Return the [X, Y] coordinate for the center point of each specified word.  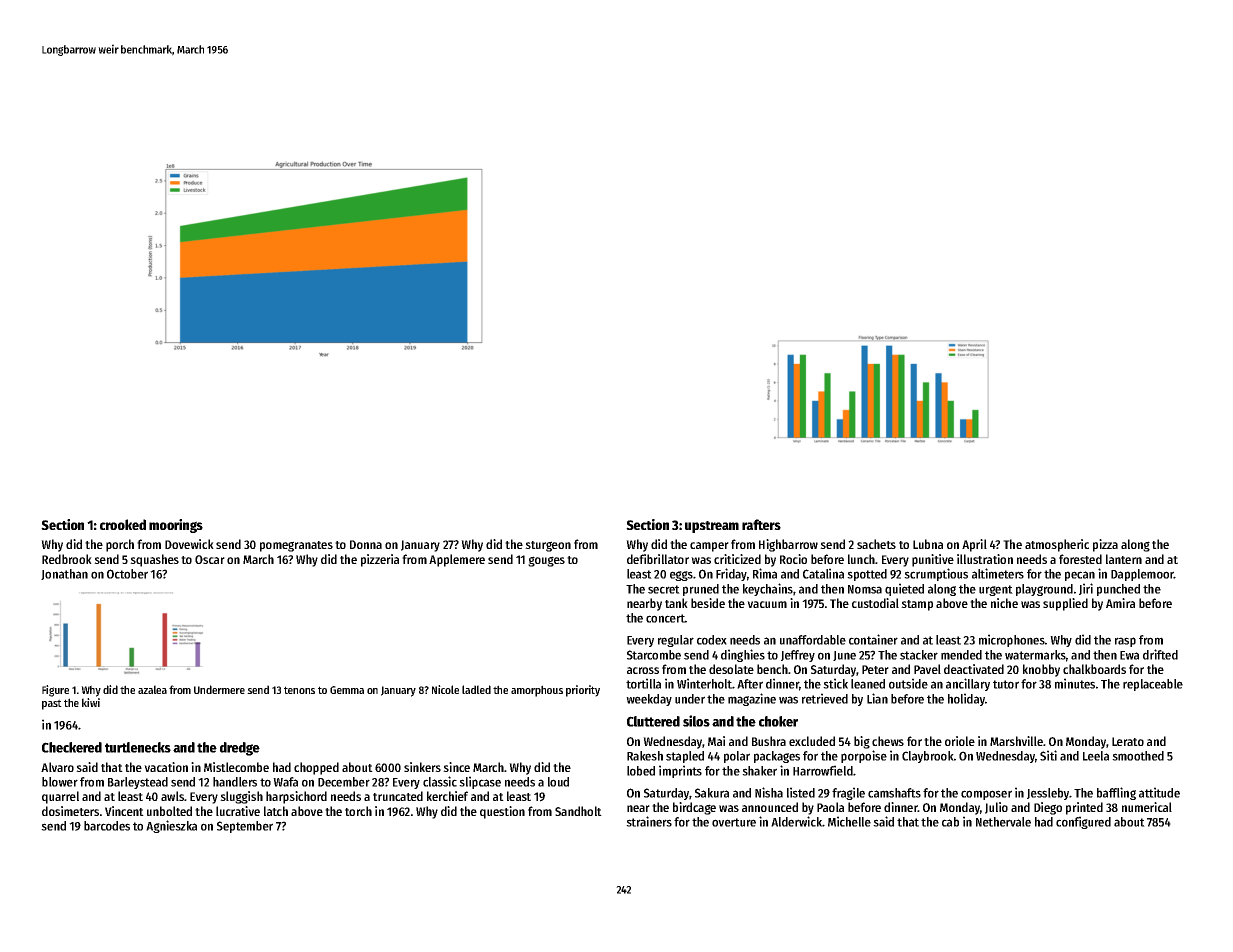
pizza [1105, 545]
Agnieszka [171, 826]
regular [676, 641]
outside [908, 683]
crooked [123, 524]
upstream [712, 527]
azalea [152, 689]
